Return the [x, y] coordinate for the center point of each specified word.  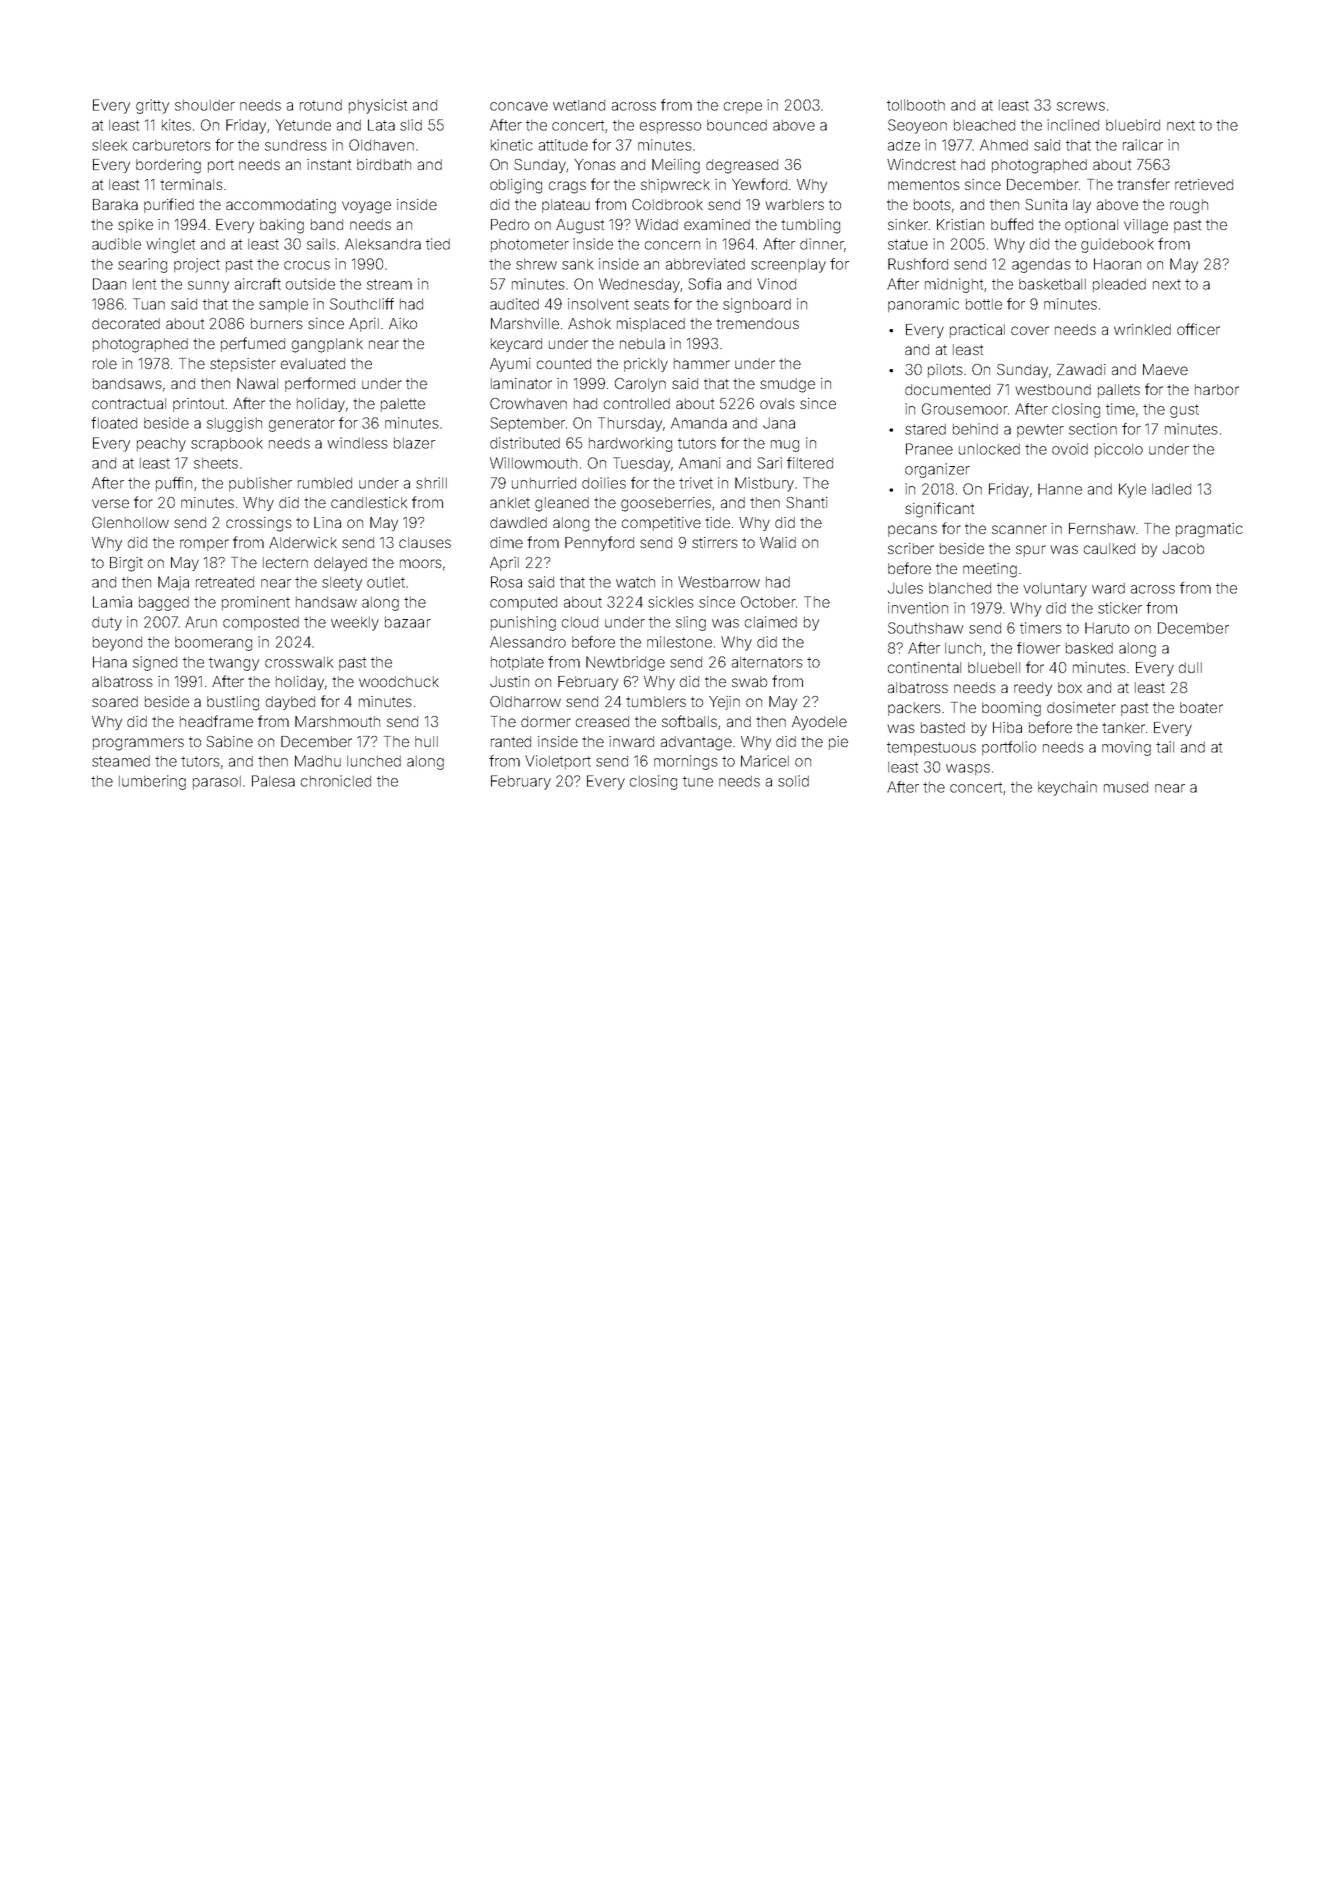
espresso [670, 127]
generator [302, 425]
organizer [937, 470]
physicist [378, 106]
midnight [954, 285]
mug [785, 446]
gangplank [327, 345]
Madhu [318, 761]
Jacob [1183, 548]
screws [1081, 106]
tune [698, 781]
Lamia [112, 602]
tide [717, 522]
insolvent [598, 304]
